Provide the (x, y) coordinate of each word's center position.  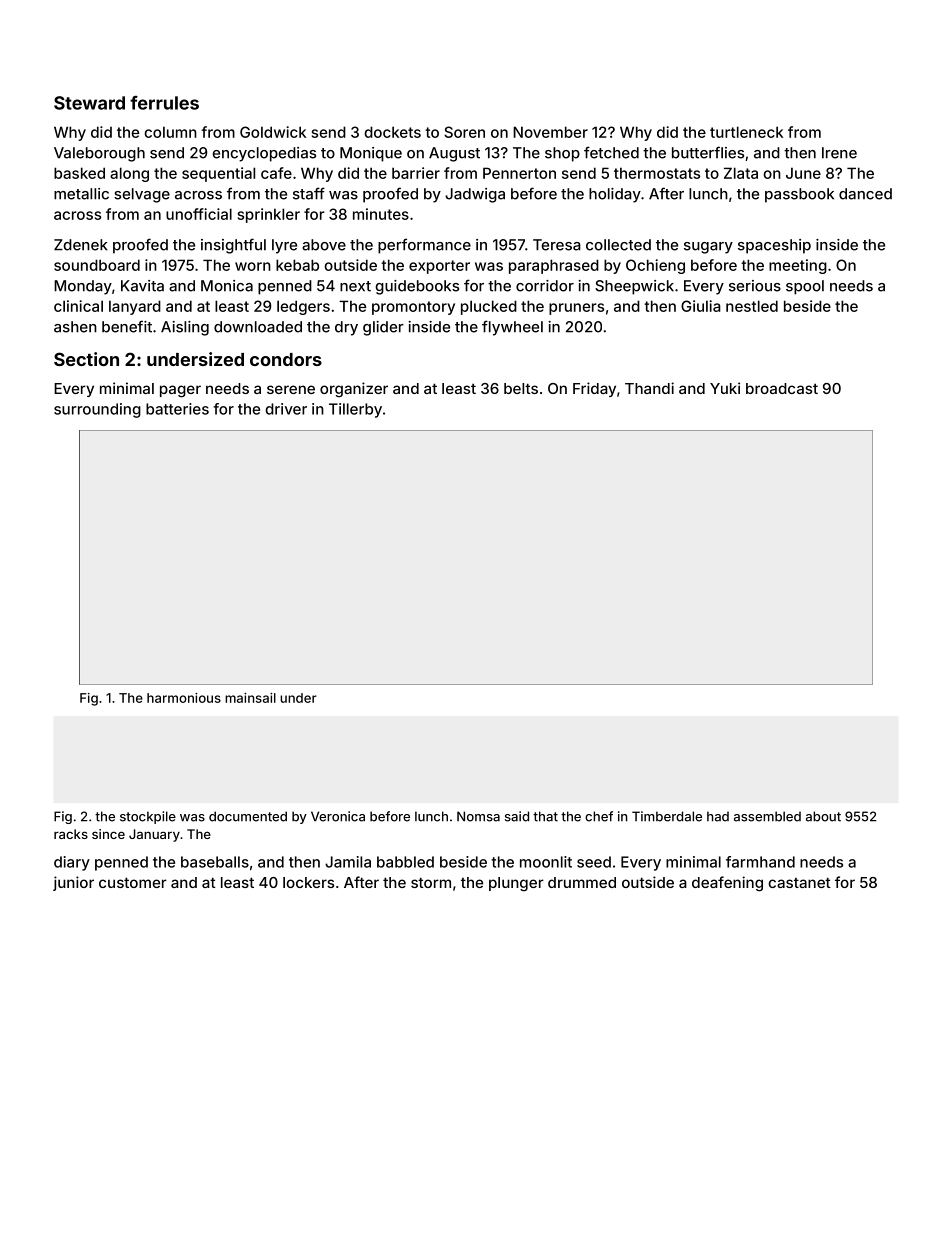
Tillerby (355, 410)
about (823, 816)
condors (286, 359)
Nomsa (478, 816)
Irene (839, 153)
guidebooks (417, 287)
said (517, 816)
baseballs (215, 862)
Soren (464, 132)
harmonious (184, 698)
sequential (218, 174)
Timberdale (667, 816)
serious (755, 286)
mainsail (250, 698)
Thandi (649, 388)
